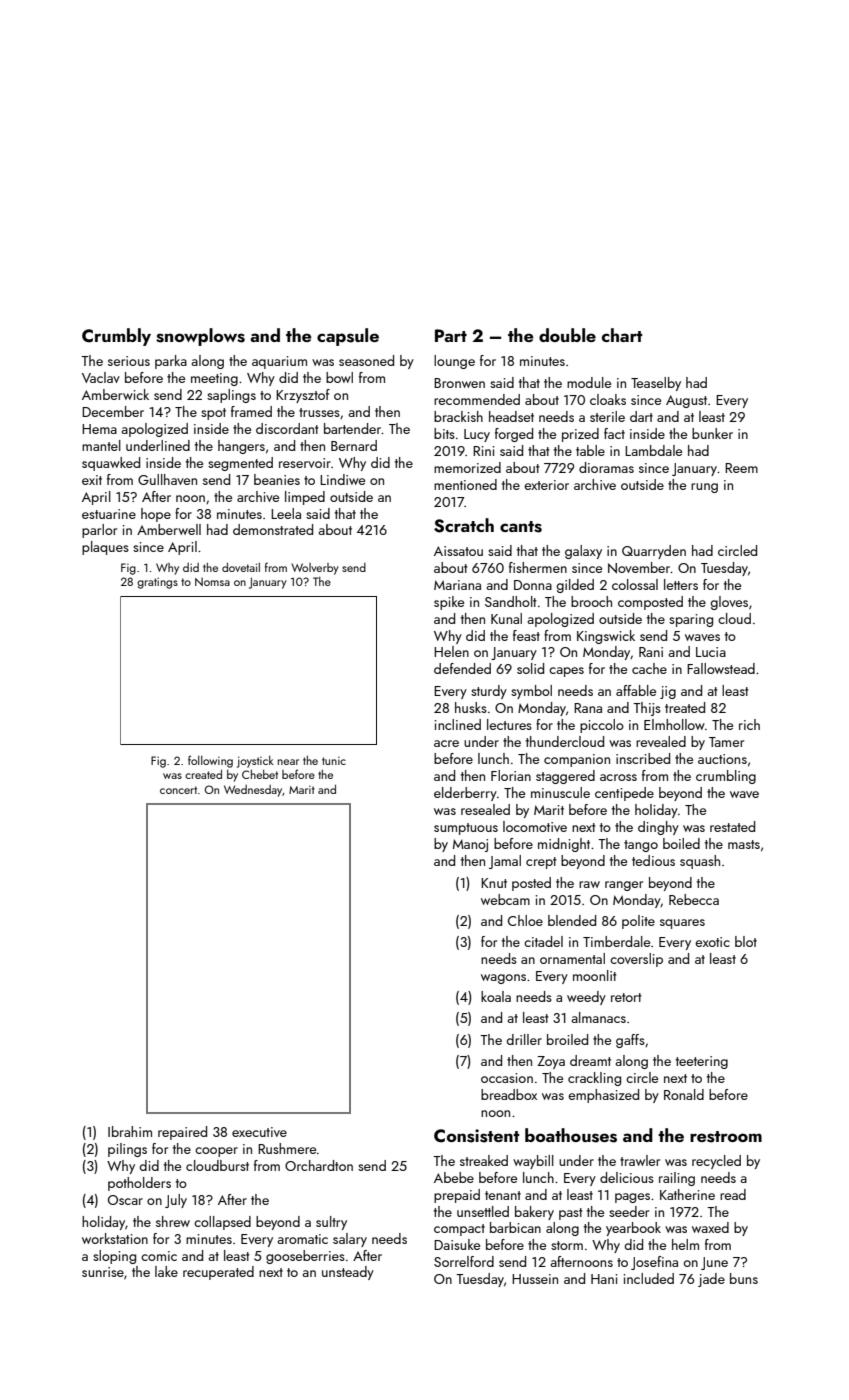  What do you see at coordinates (704, 488) in the screenshot?
I see `rung` at bounding box center [704, 488].
